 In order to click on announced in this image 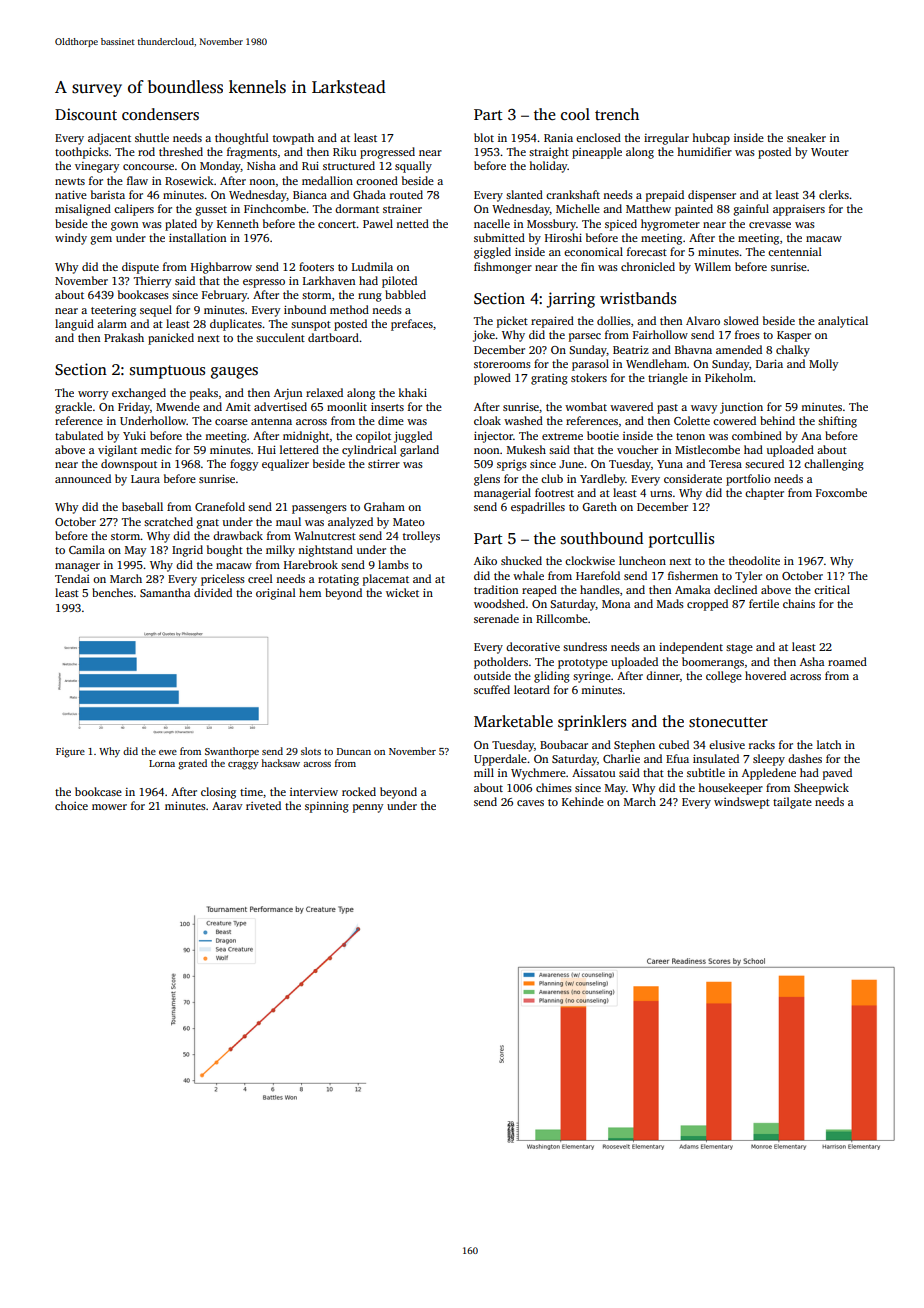, I will do `click(83, 478)`.
